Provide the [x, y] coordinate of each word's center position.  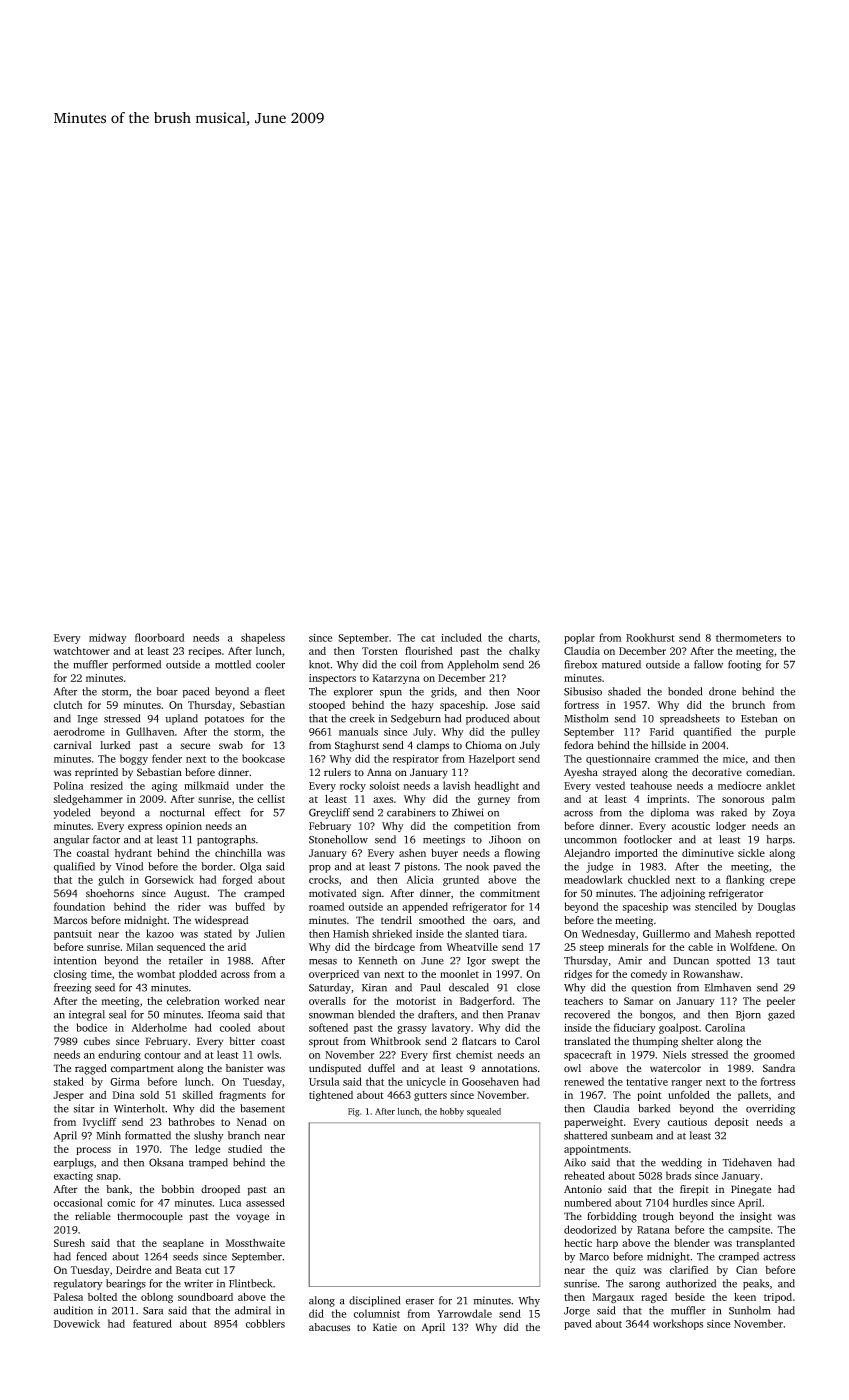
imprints [667, 800]
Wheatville [472, 947]
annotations [509, 1068]
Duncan [691, 961]
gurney [494, 801]
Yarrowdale [464, 1313]
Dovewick [77, 1323]
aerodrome [79, 731]
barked [654, 1108]
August [190, 894]
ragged [91, 1069]
